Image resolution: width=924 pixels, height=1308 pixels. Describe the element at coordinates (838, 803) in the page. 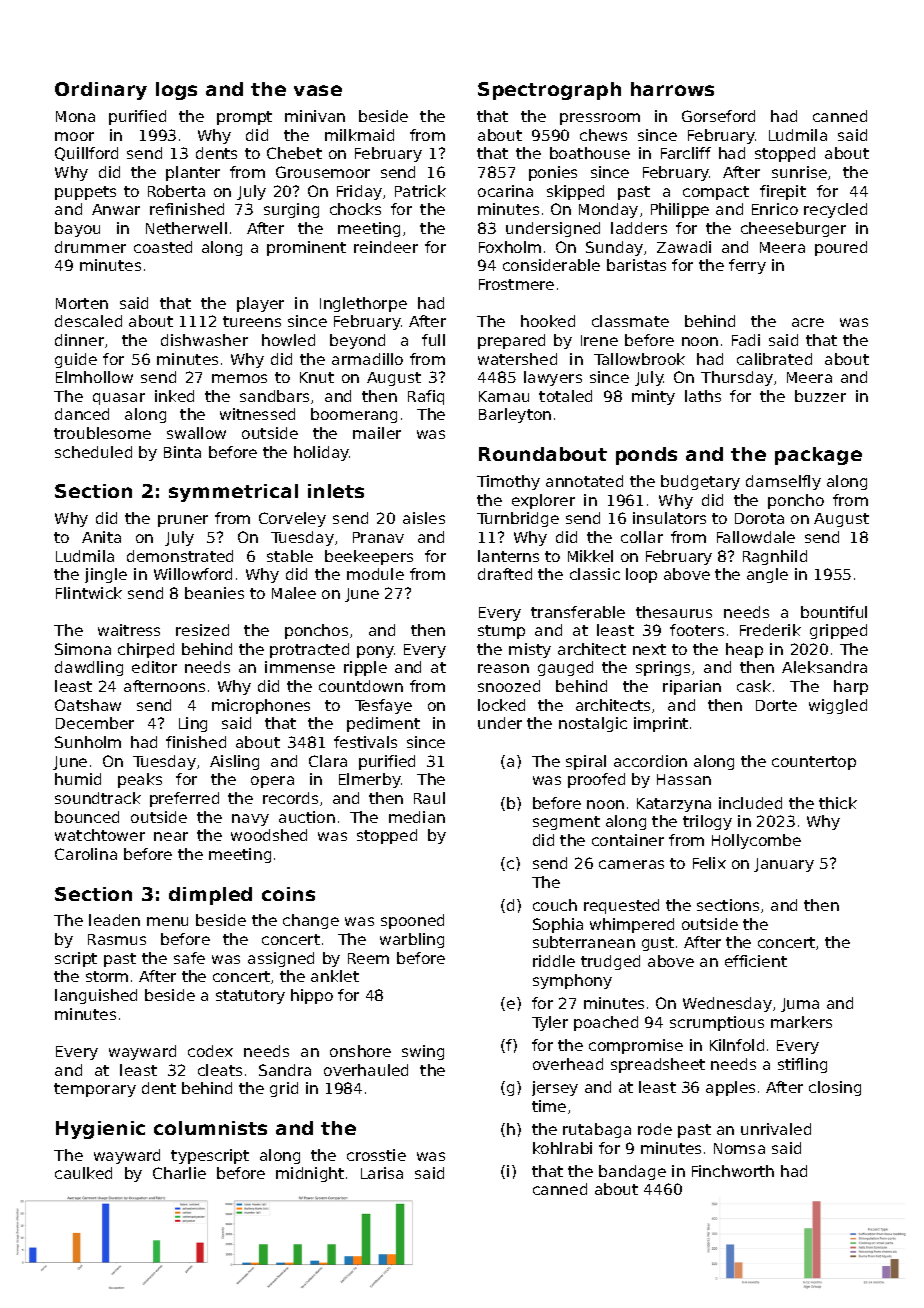

I see `thick` at that location.
